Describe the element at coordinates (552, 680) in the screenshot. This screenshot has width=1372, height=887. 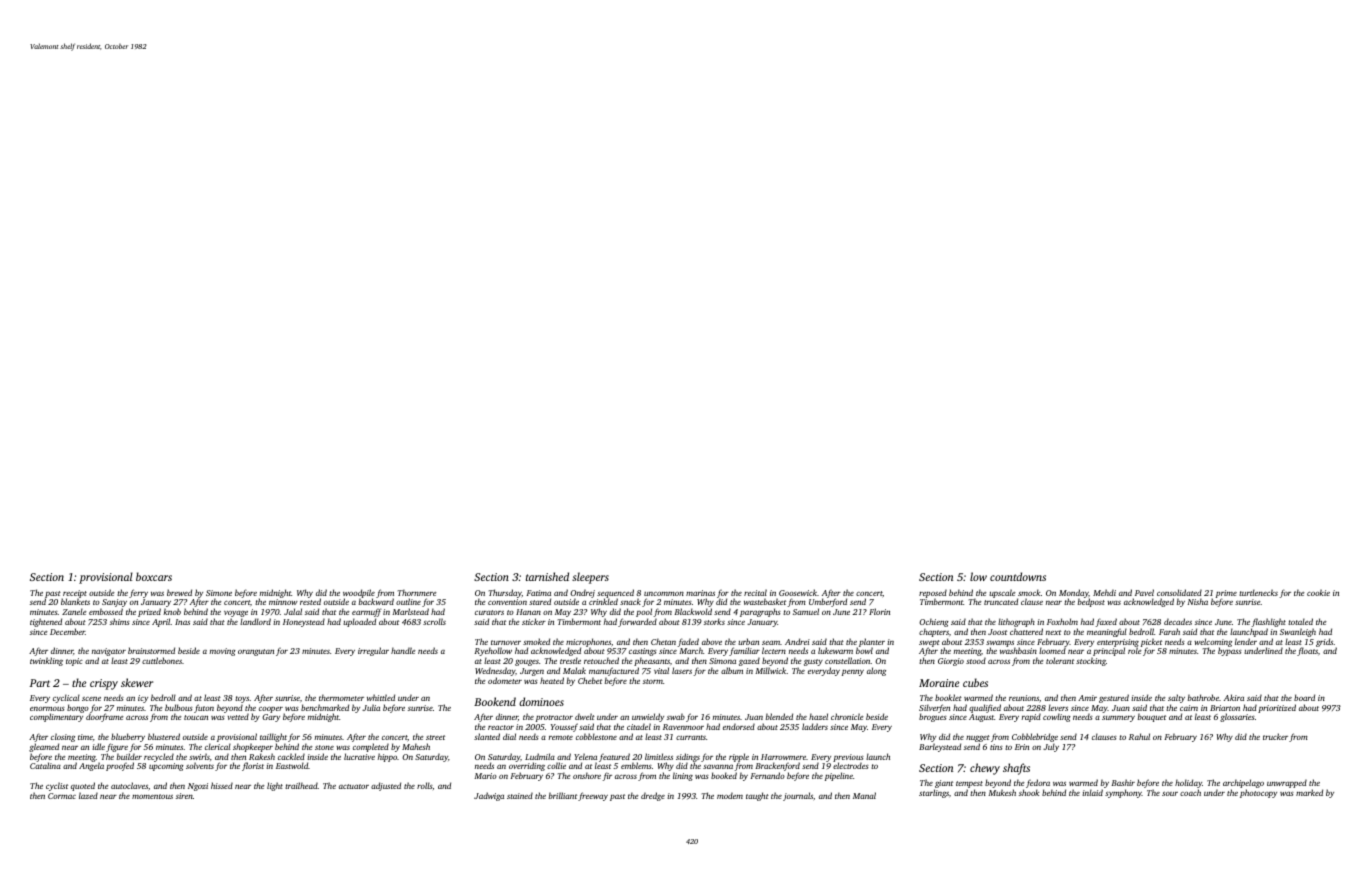
I see `heated` at that location.
